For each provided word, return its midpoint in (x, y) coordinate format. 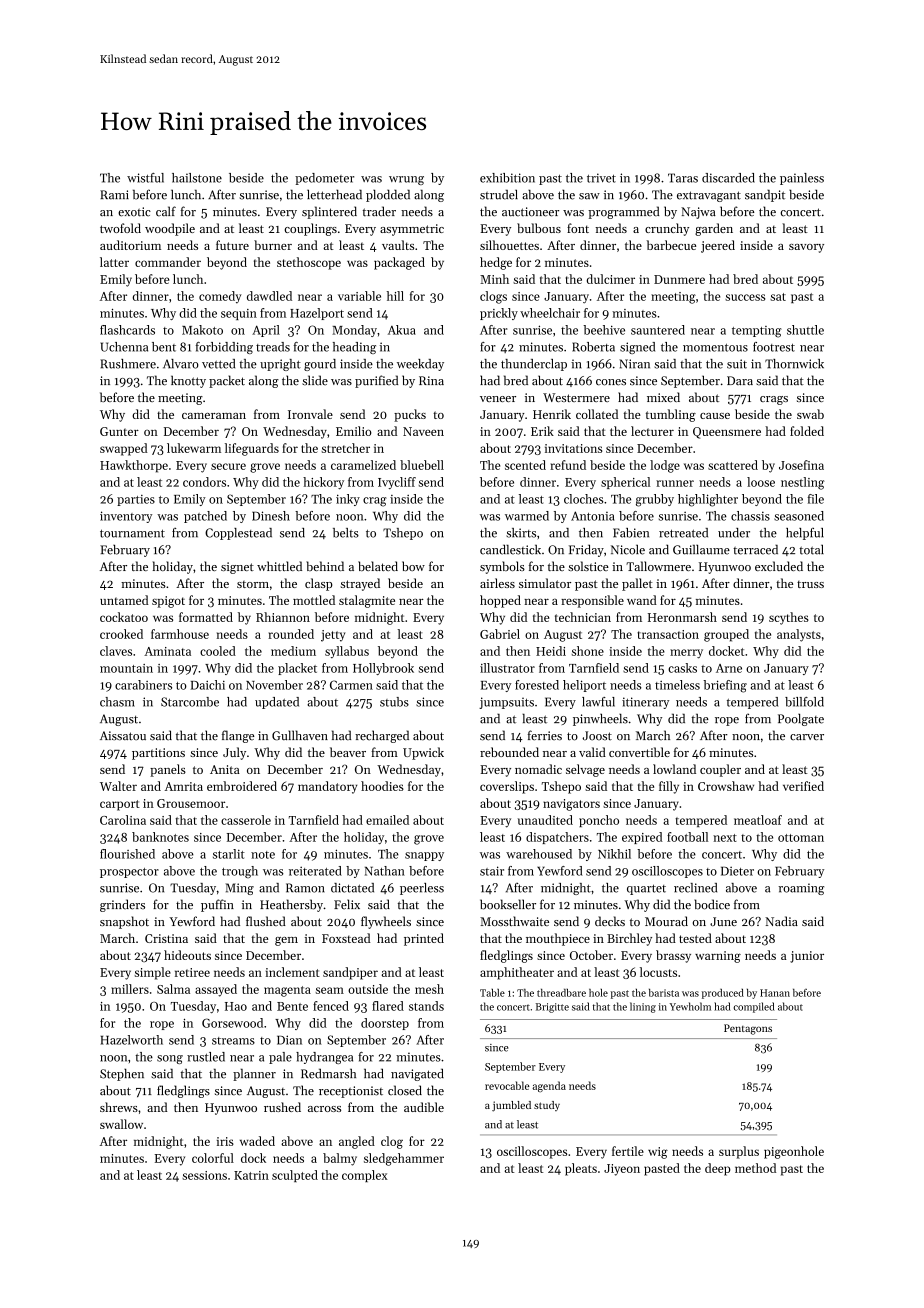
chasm (117, 702)
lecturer (652, 431)
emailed (387, 820)
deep (718, 1169)
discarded (728, 178)
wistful (145, 178)
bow (413, 566)
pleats (581, 1169)
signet (237, 568)
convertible (639, 752)
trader (379, 211)
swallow (121, 1124)
